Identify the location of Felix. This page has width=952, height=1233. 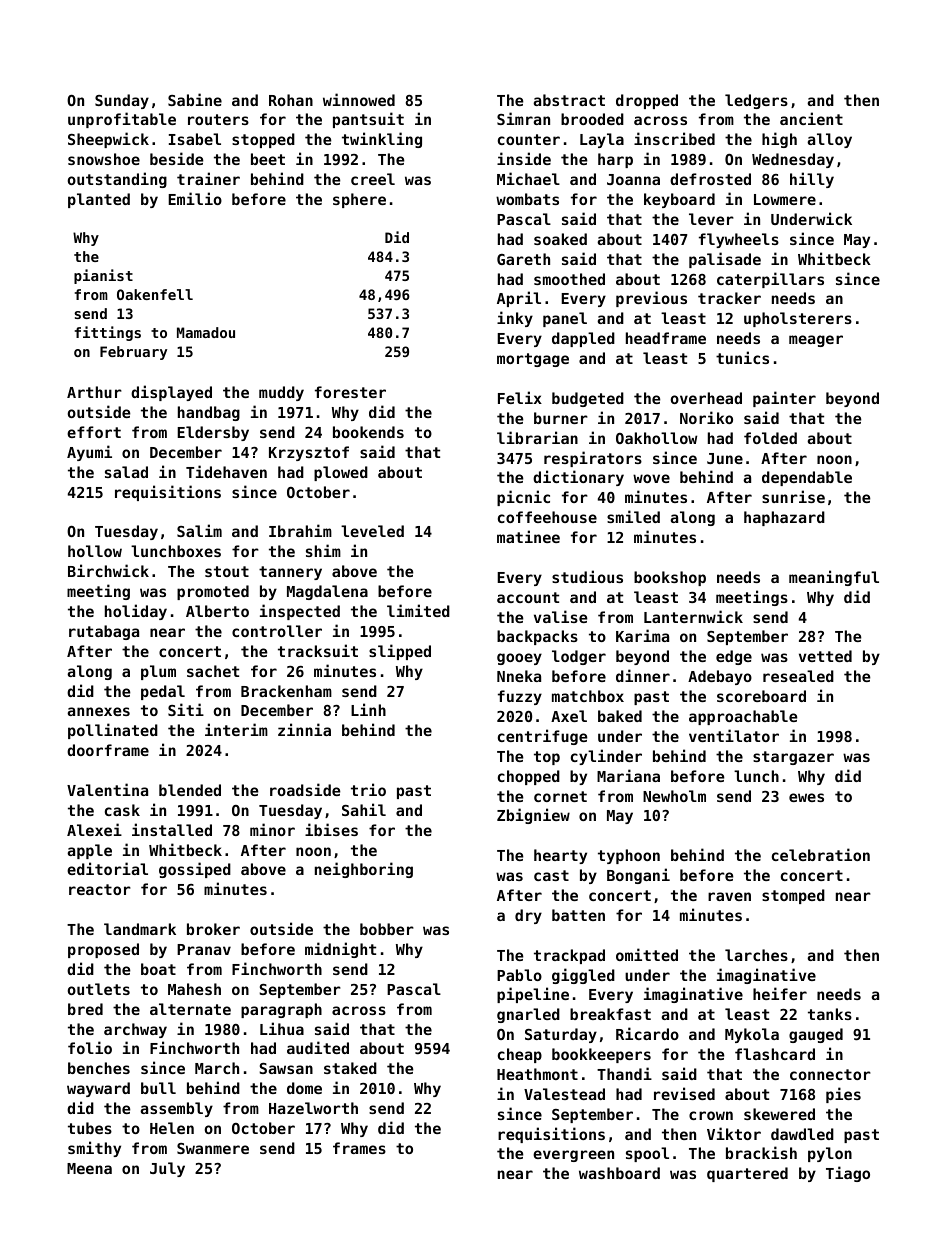
(520, 397).
